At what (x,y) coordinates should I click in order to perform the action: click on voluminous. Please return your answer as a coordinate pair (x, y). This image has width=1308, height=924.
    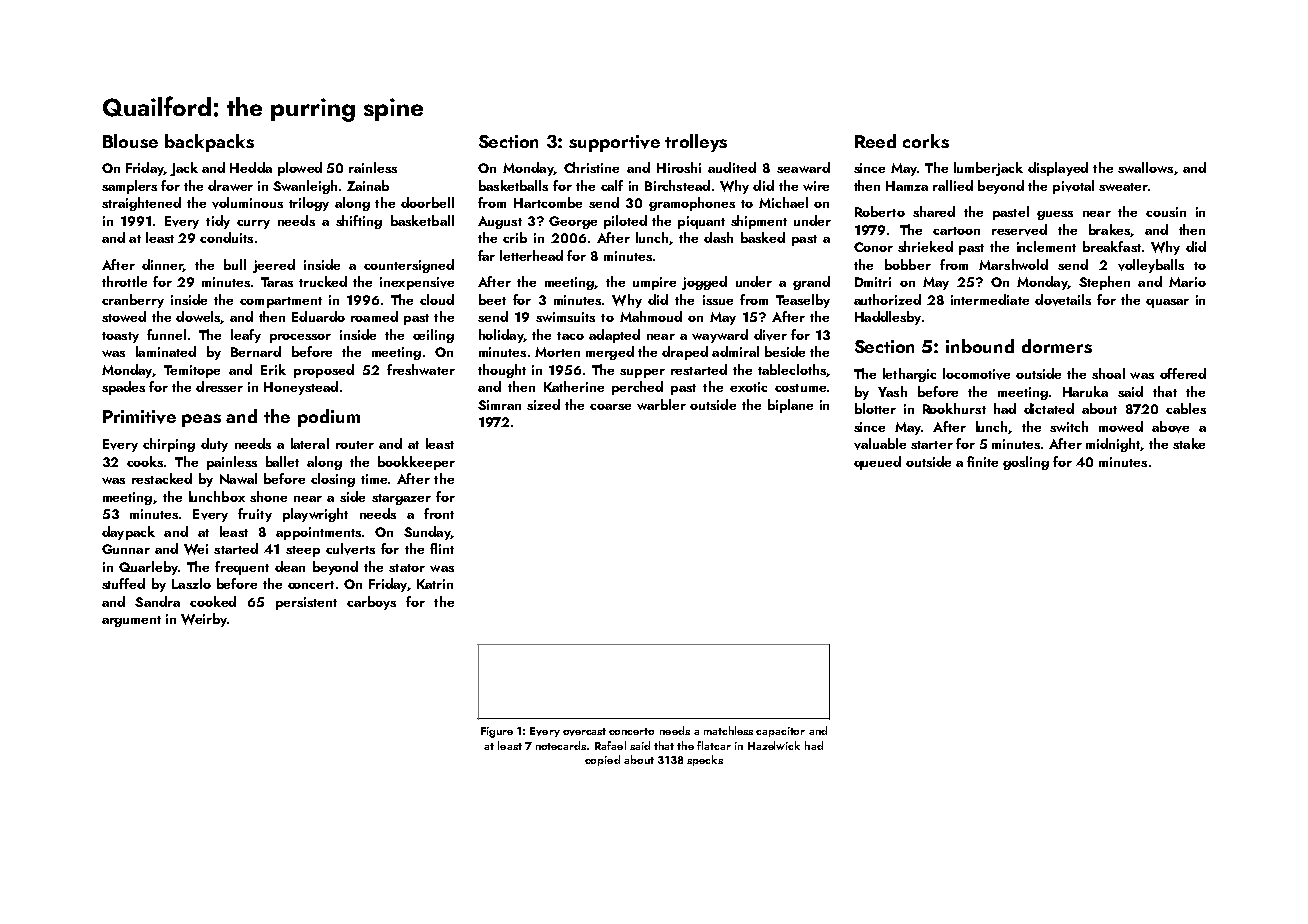
    Looking at the image, I should click on (247, 203).
